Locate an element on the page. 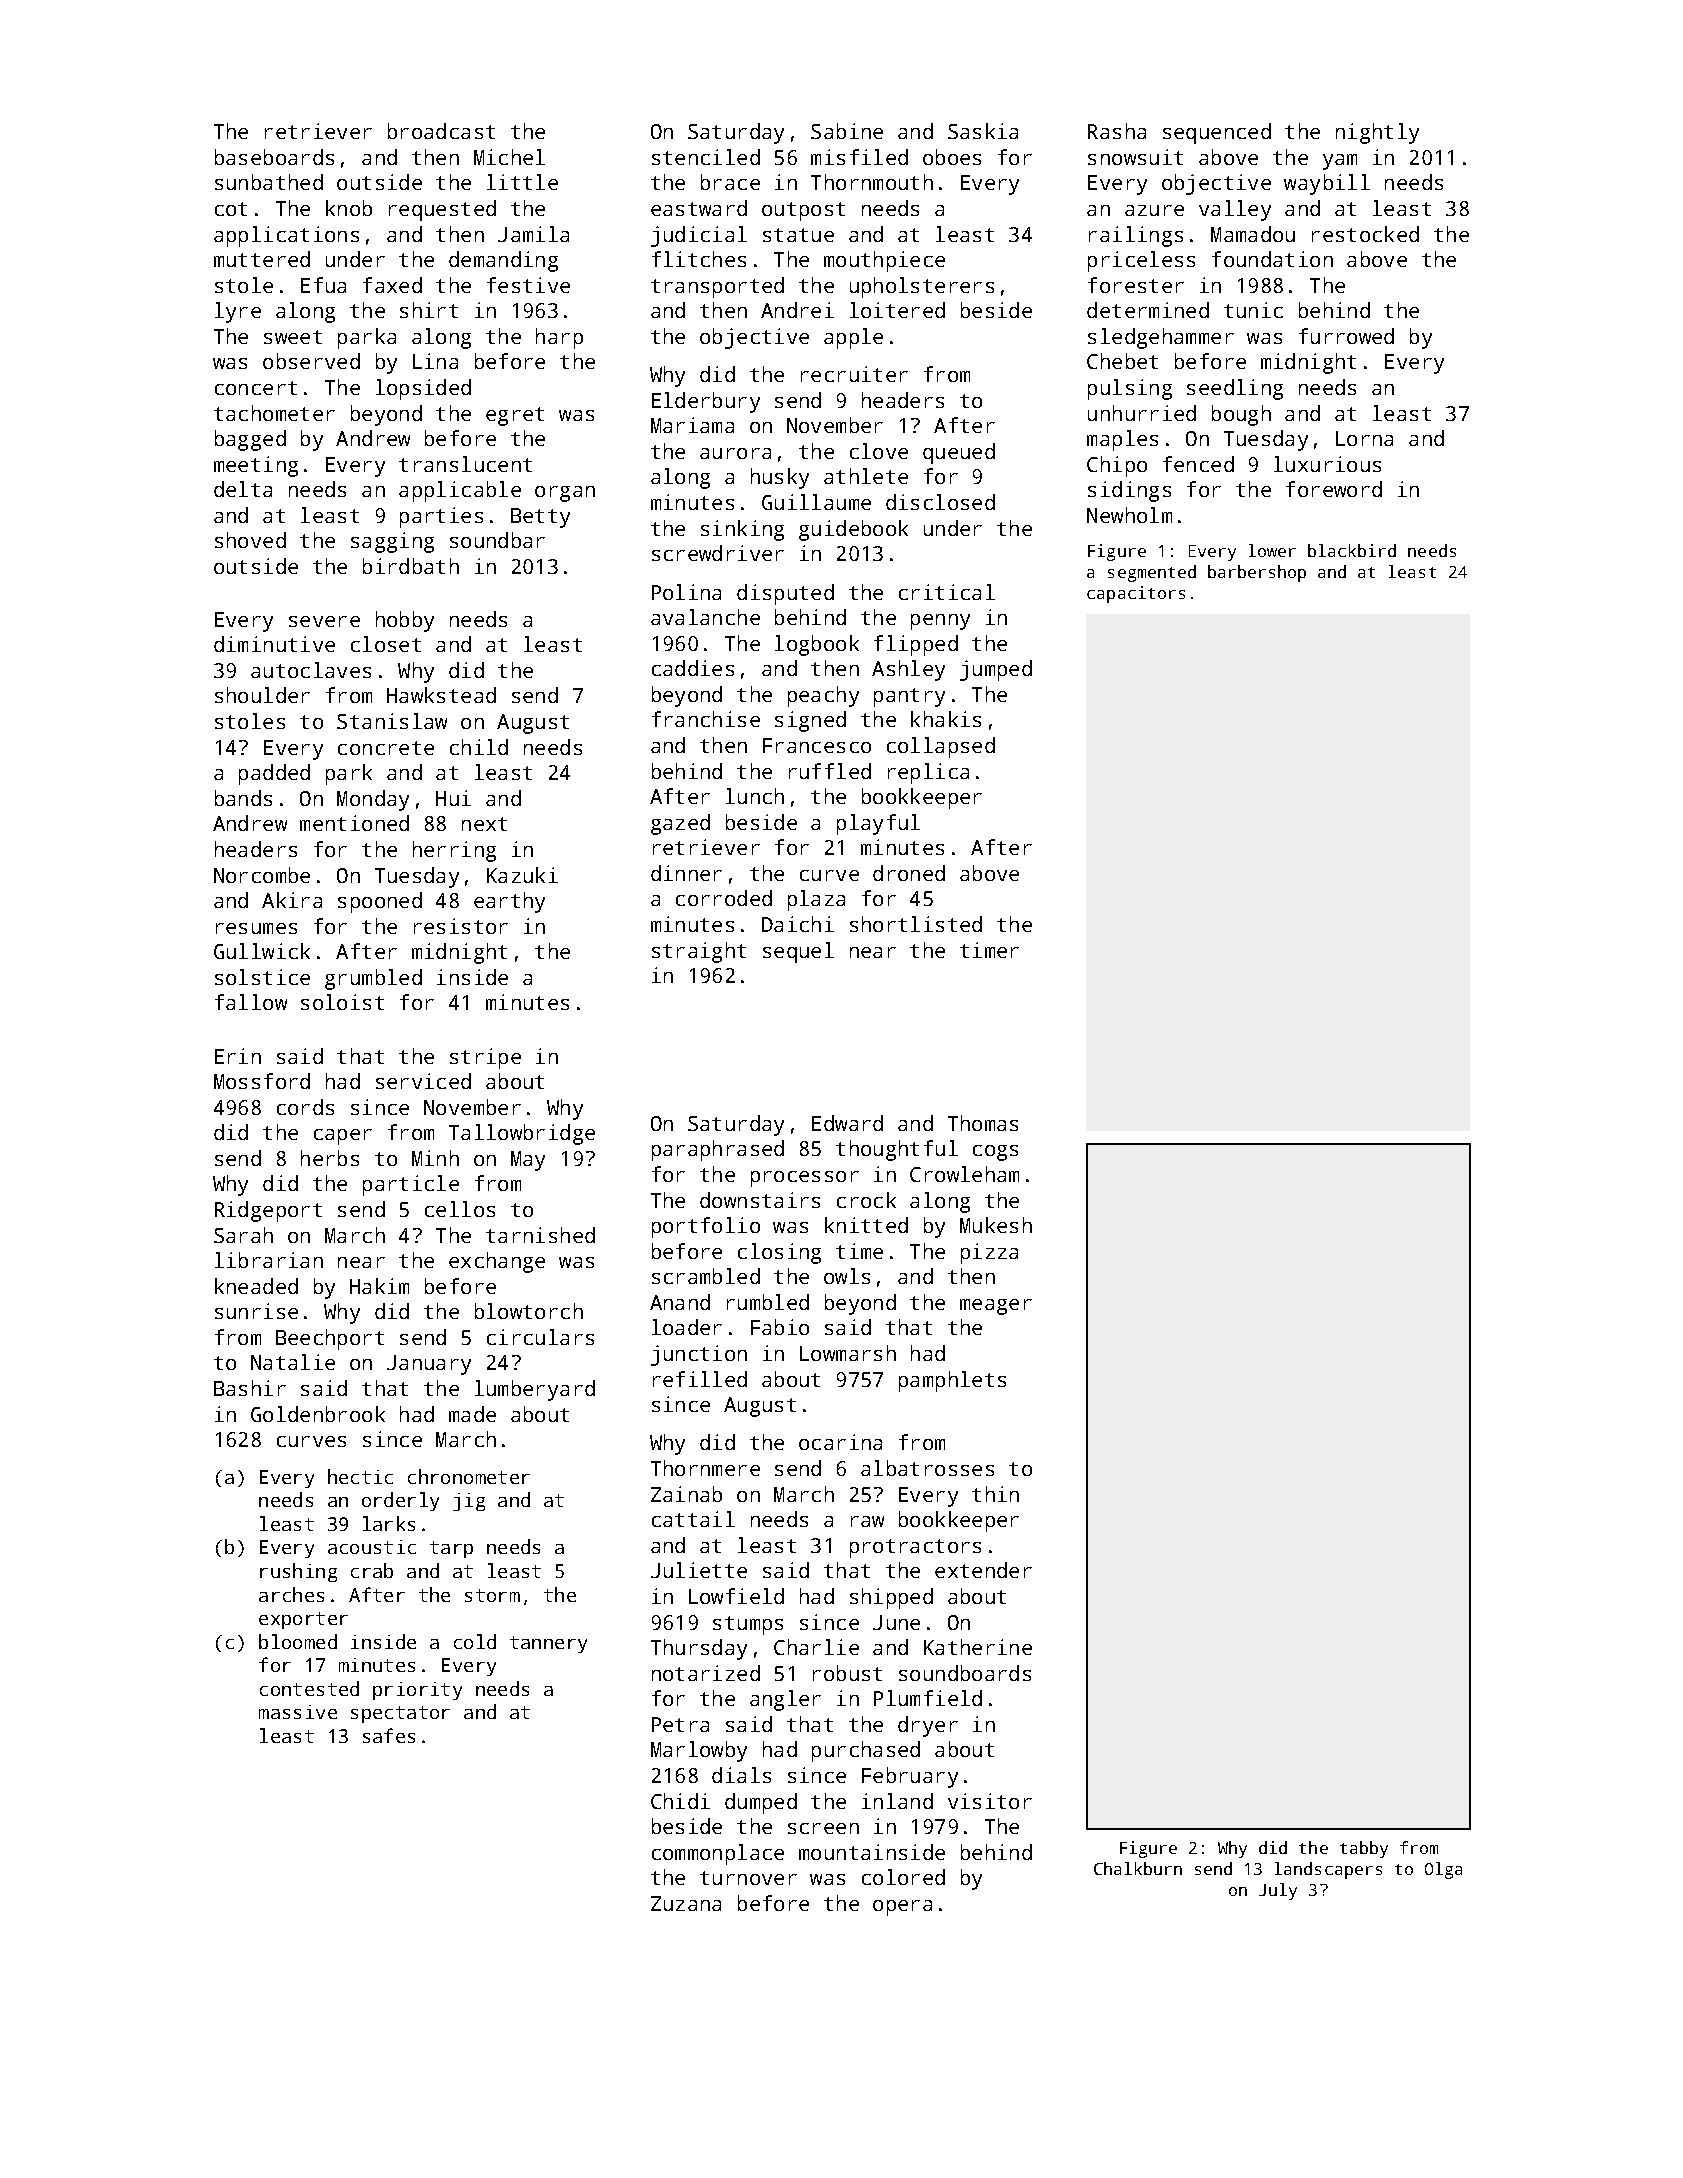 This document has width=1683, height=2178. broadcast is located at coordinates (441, 131).
